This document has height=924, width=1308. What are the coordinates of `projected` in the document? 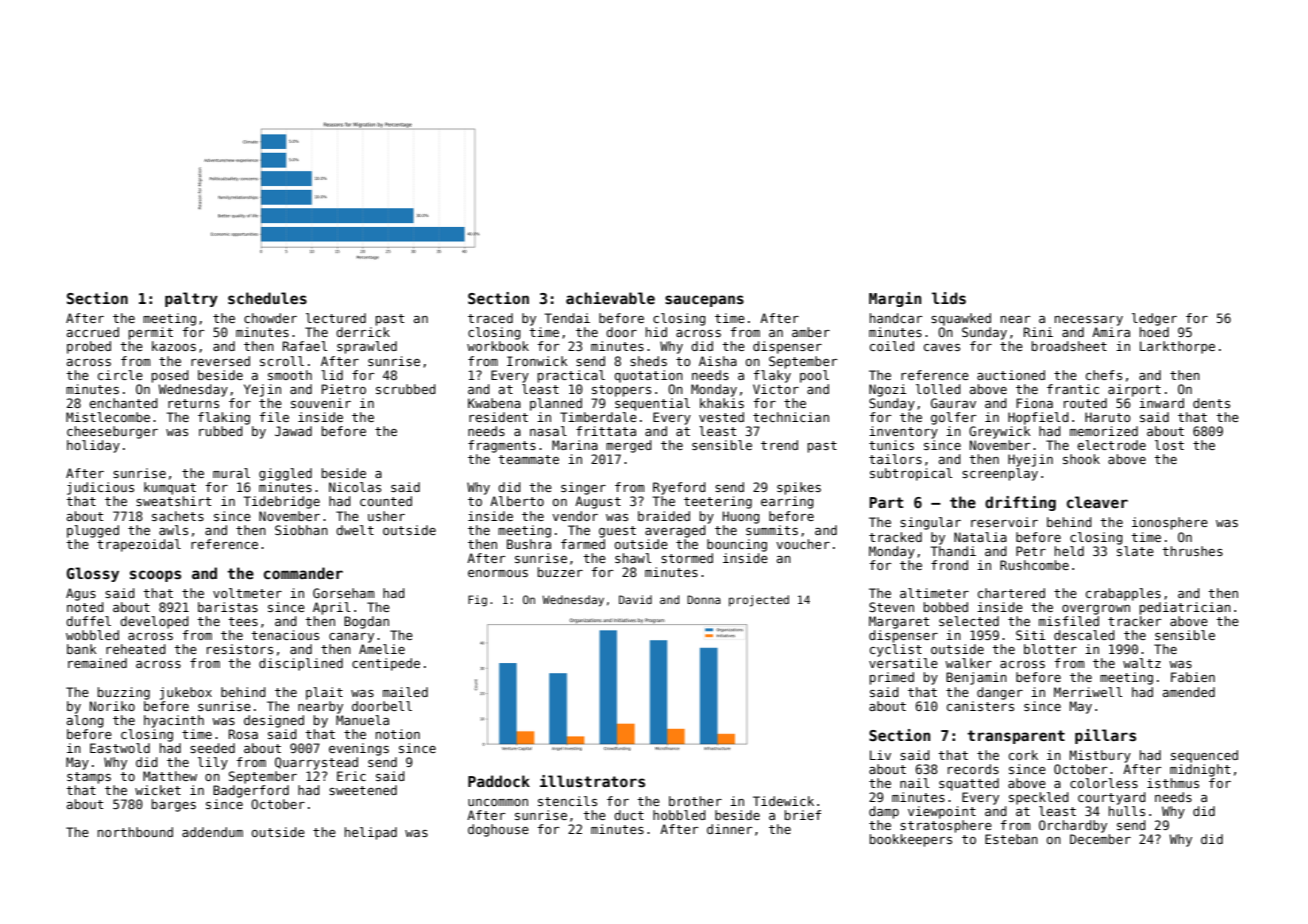 It's located at (759, 601).
